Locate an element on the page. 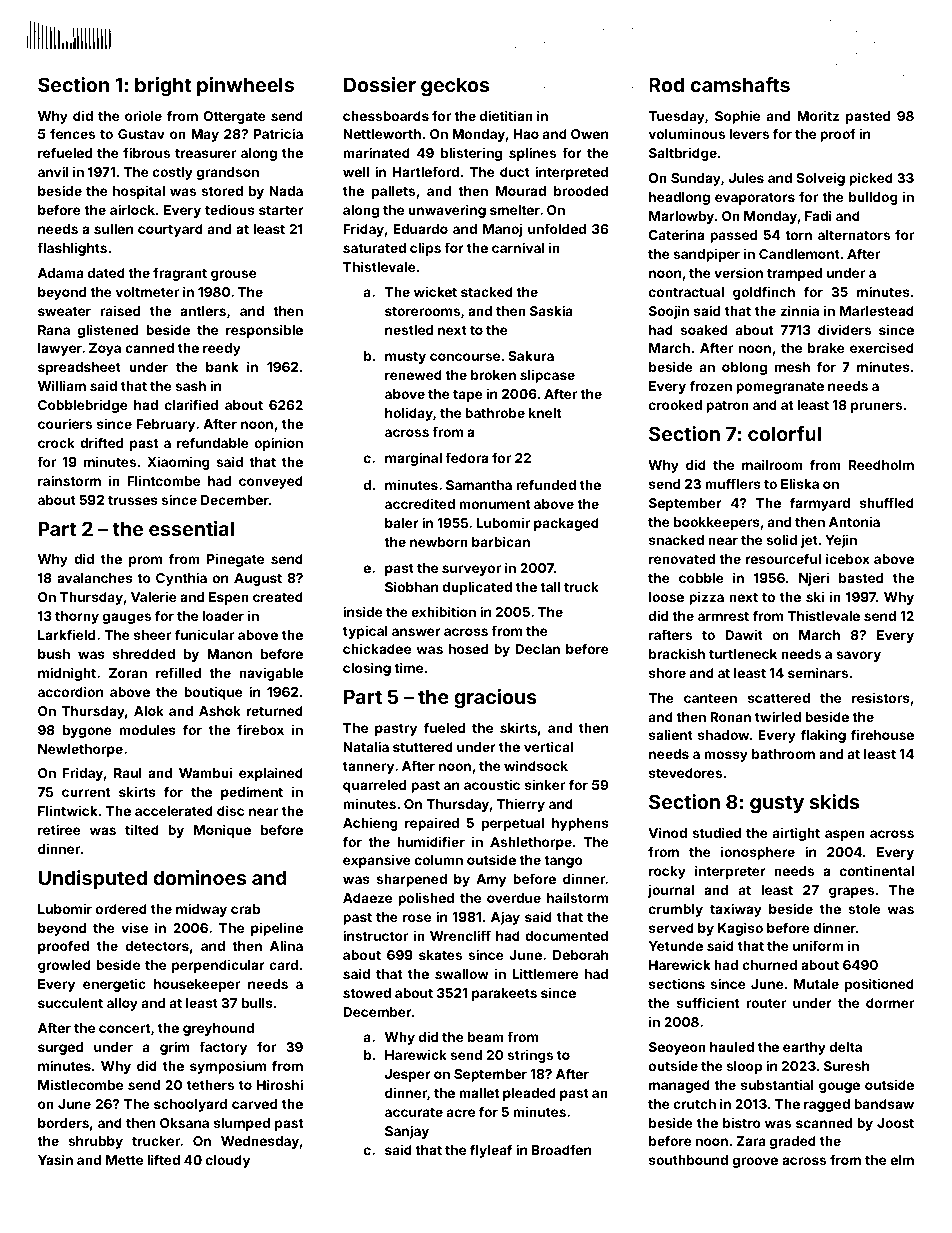 The width and height of the document is (952, 1233). voltmeter is located at coordinates (147, 292).
